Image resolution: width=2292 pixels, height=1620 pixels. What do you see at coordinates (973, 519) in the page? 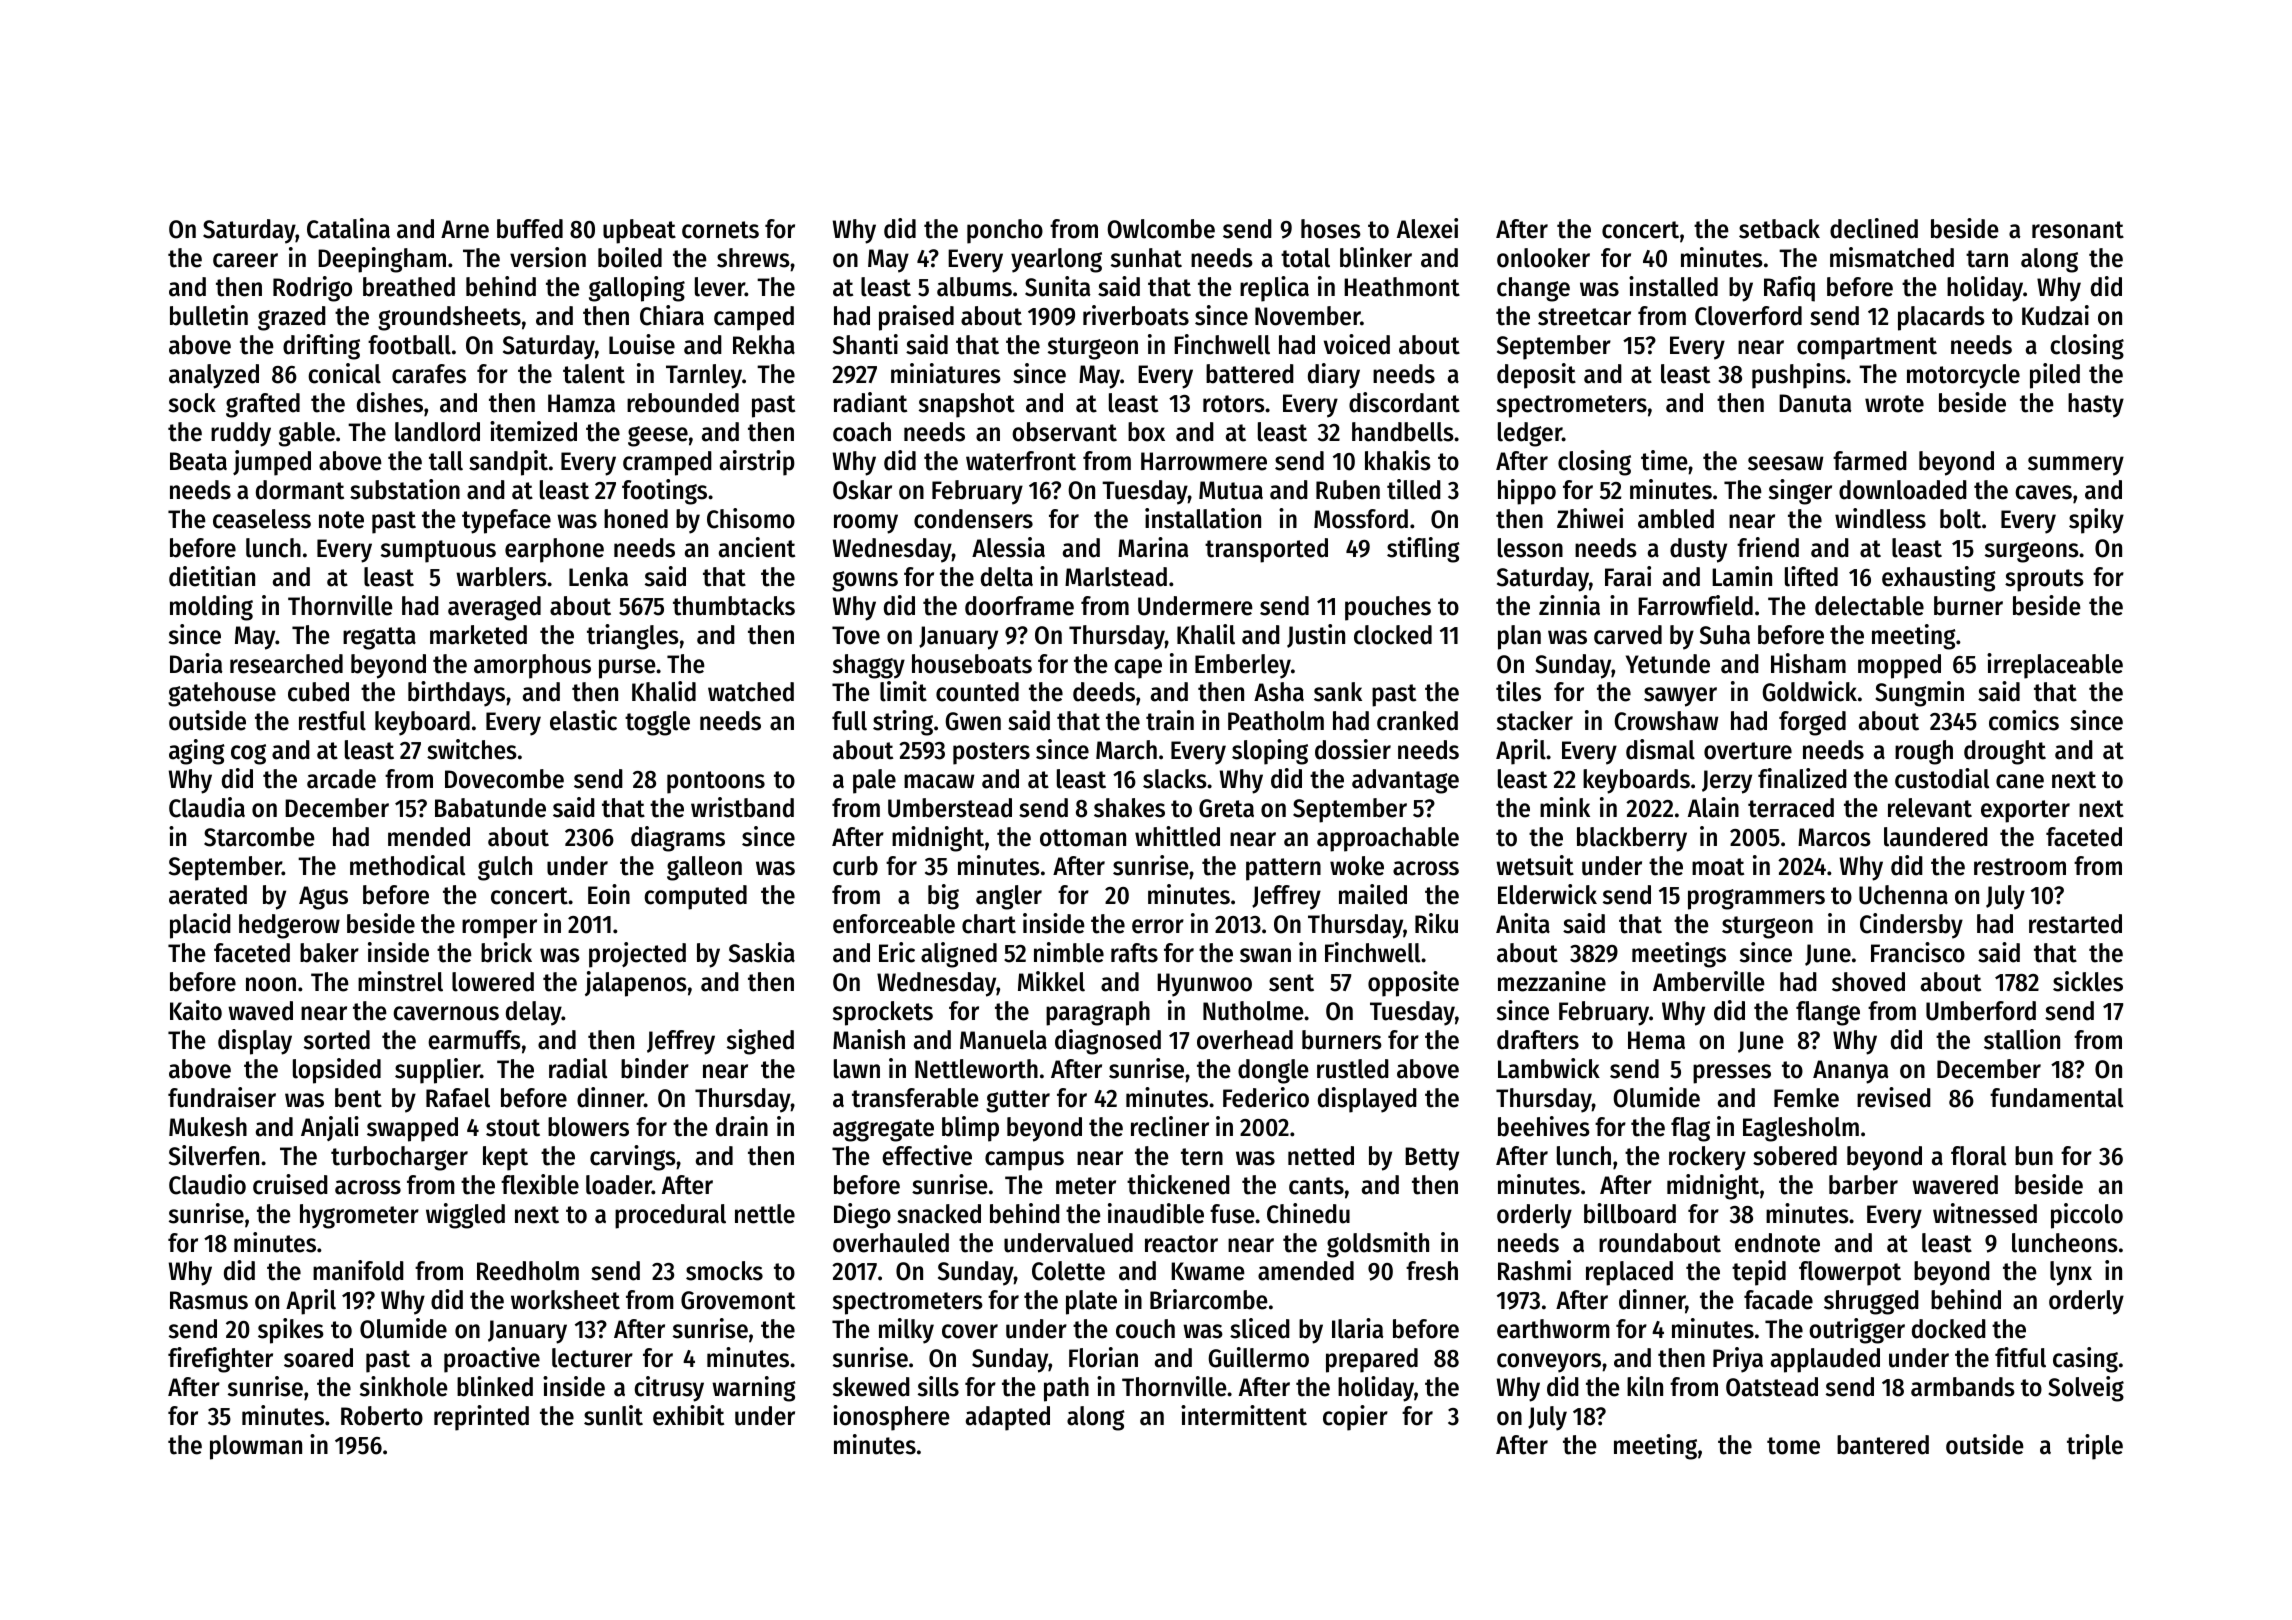
I see `condensers` at bounding box center [973, 519].
